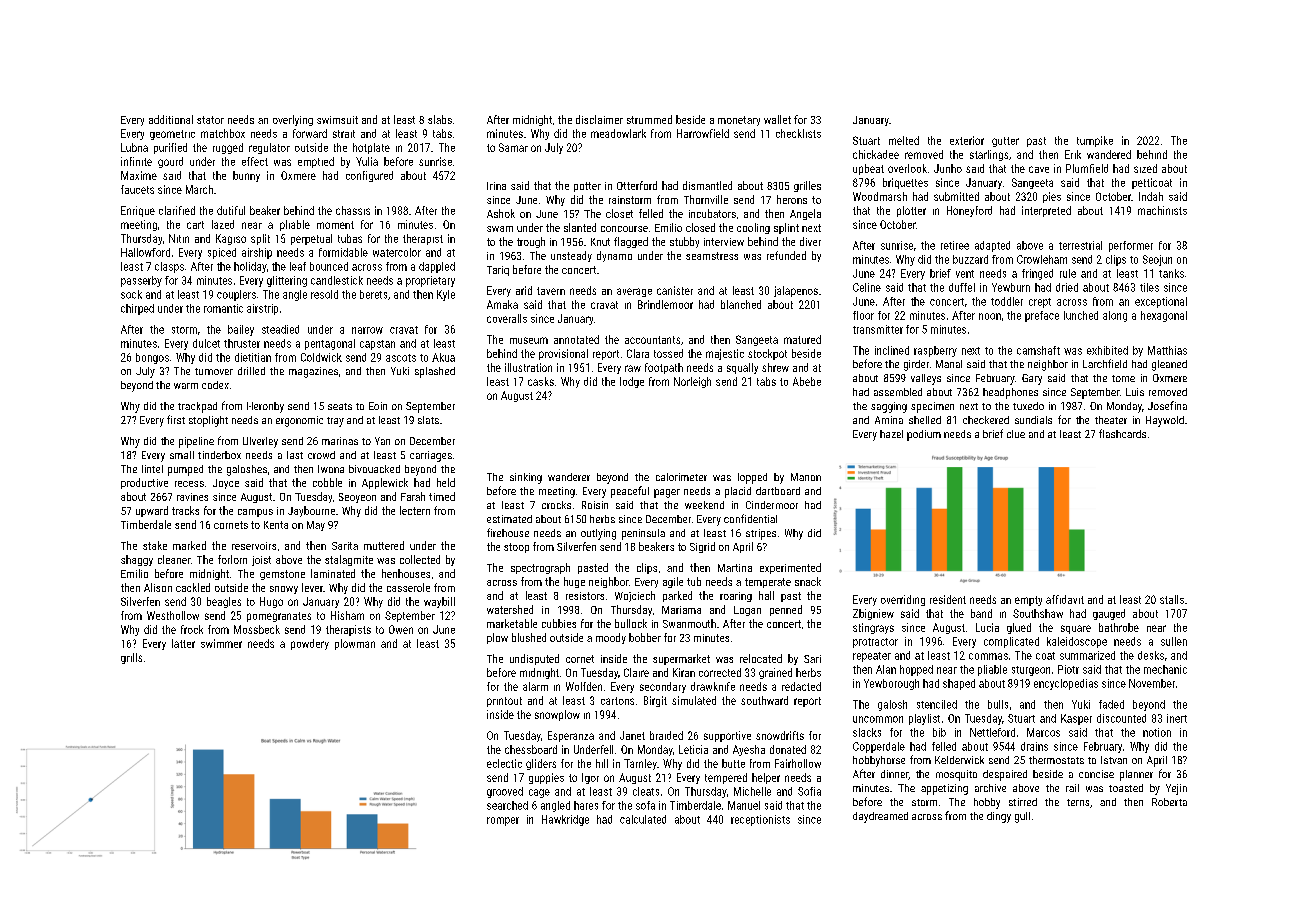  What do you see at coordinates (1022, 817) in the screenshot?
I see `gull` at bounding box center [1022, 817].
